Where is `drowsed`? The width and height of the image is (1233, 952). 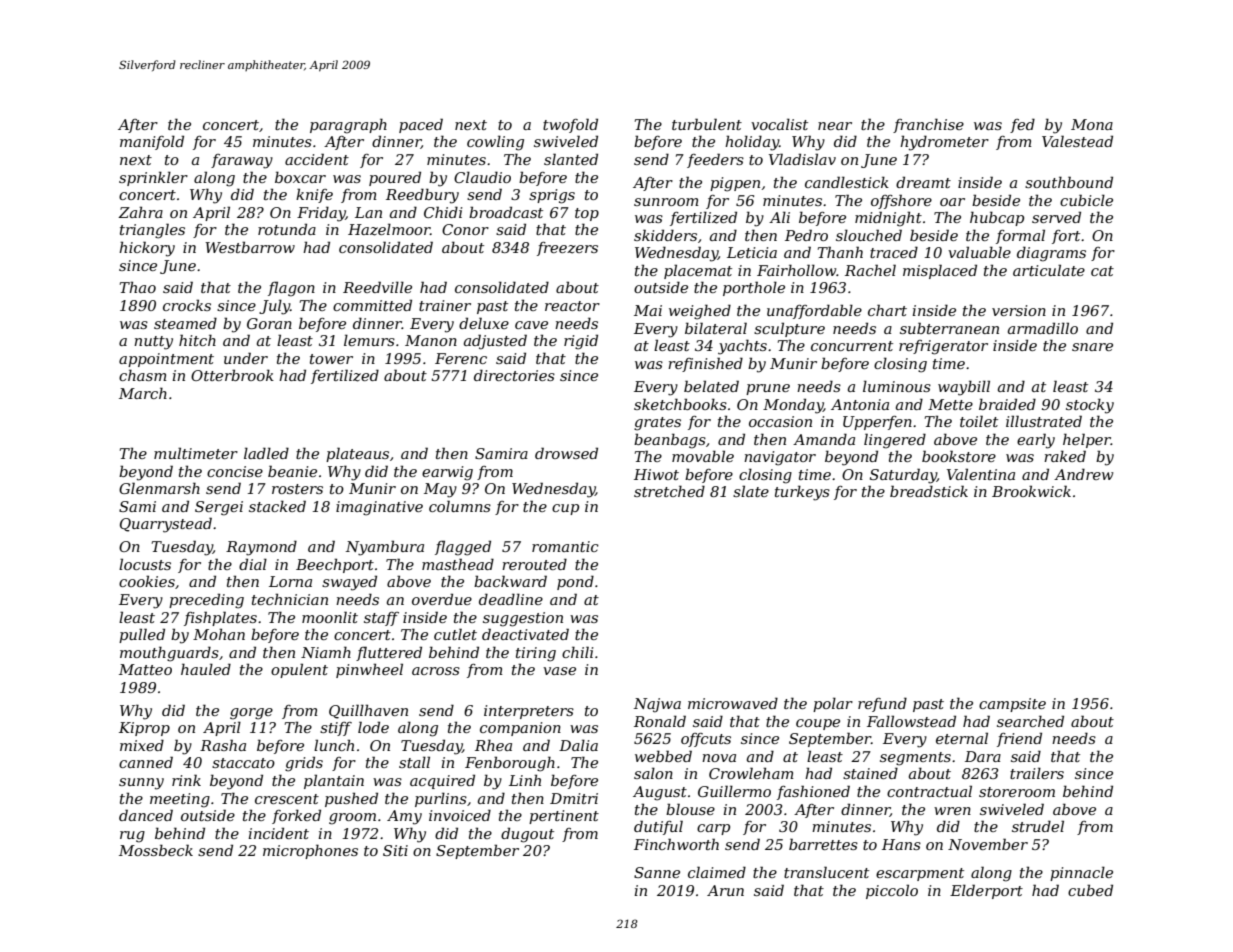 drowsed is located at coordinates (566, 453).
